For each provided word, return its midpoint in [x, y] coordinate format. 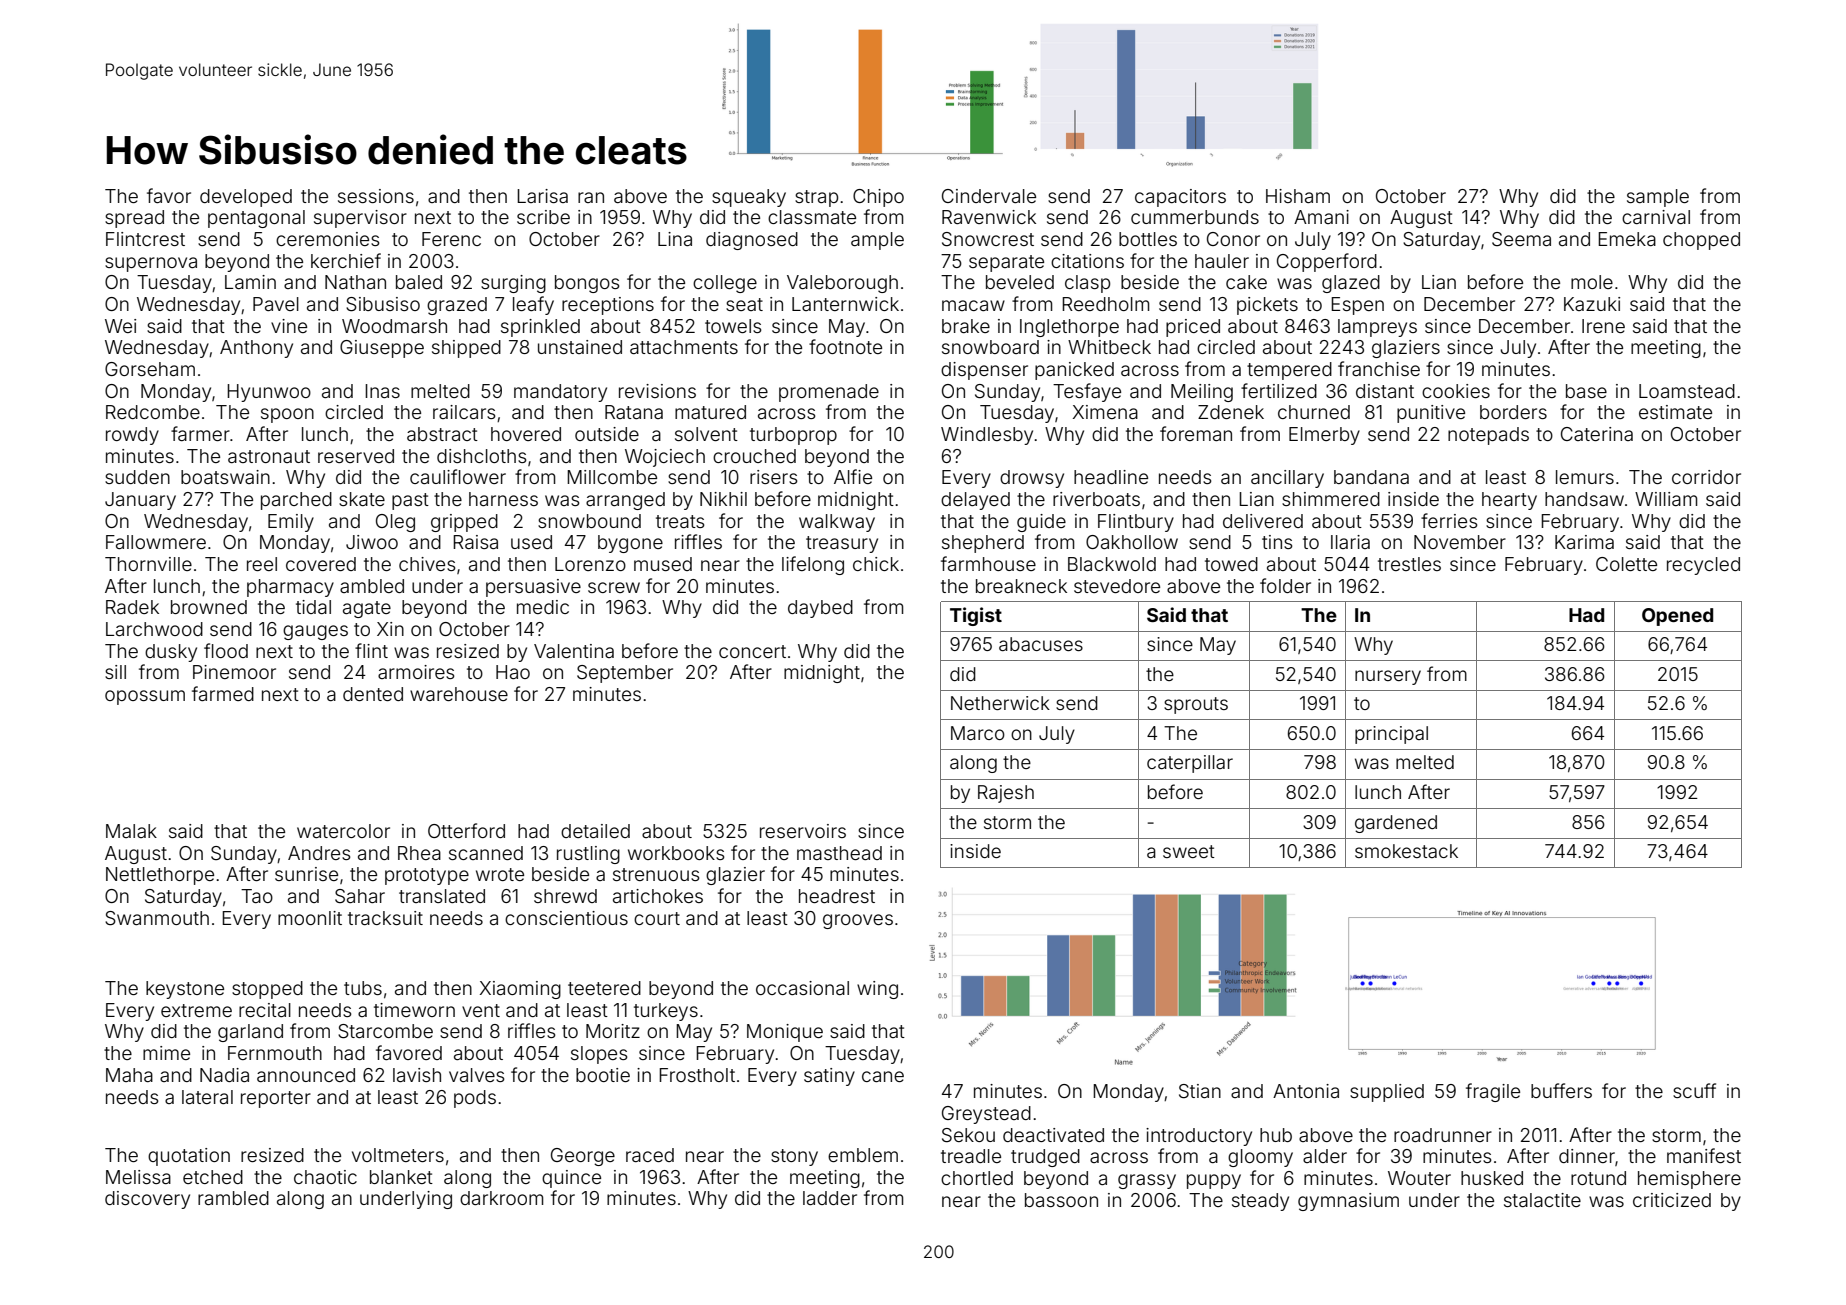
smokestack [1406, 851]
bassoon [1061, 1200]
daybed [820, 609]
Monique [785, 1033]
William [1666, 499]
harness [503, 499]
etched [213, 1177]
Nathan [355, 282]
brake [966, 326]
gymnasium [1348, 1202]
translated [442, 896]
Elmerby [1324, 436]
